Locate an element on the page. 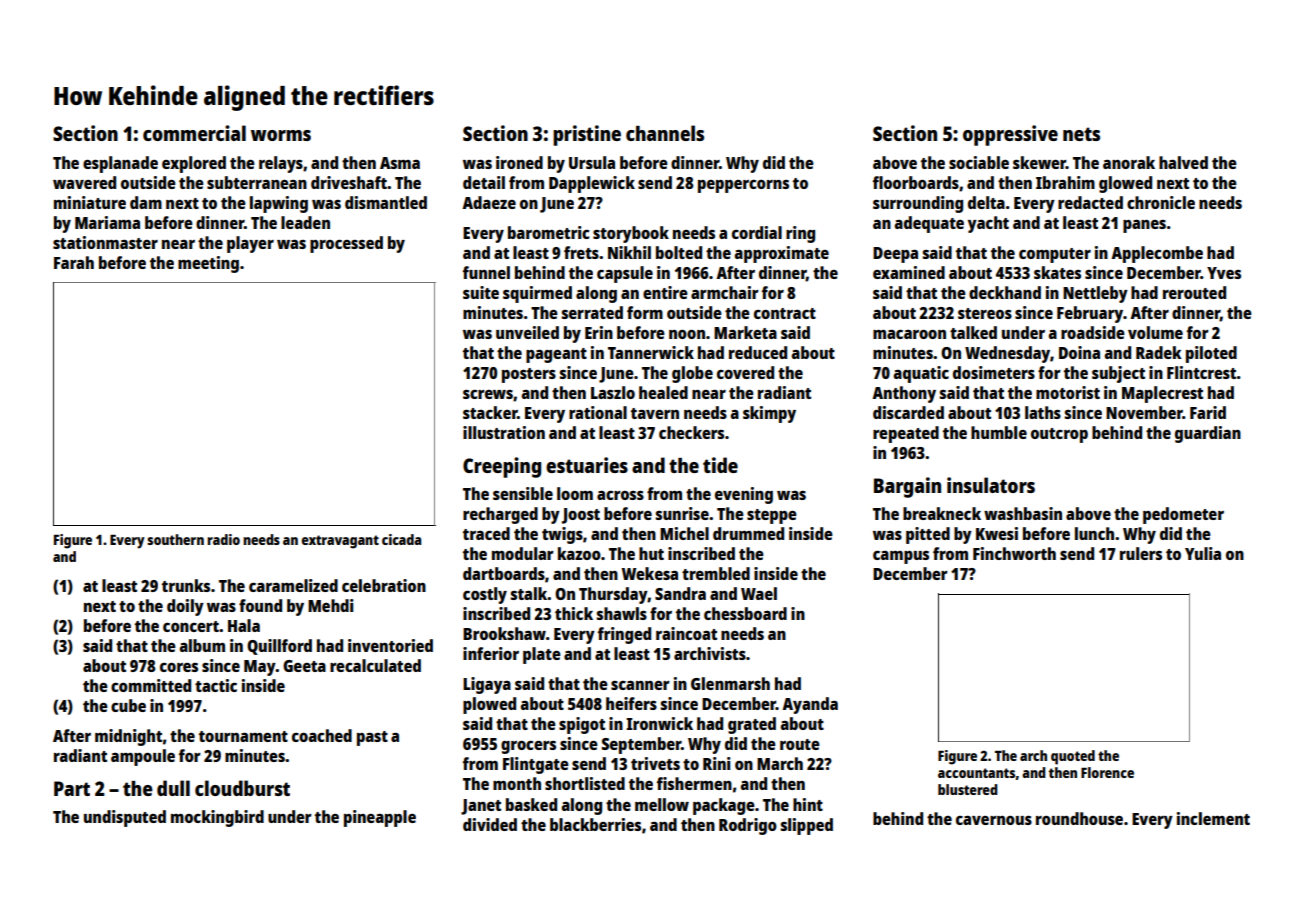 This document has height=924, width=1308. redacted is located at coordinates (1090, 202).
